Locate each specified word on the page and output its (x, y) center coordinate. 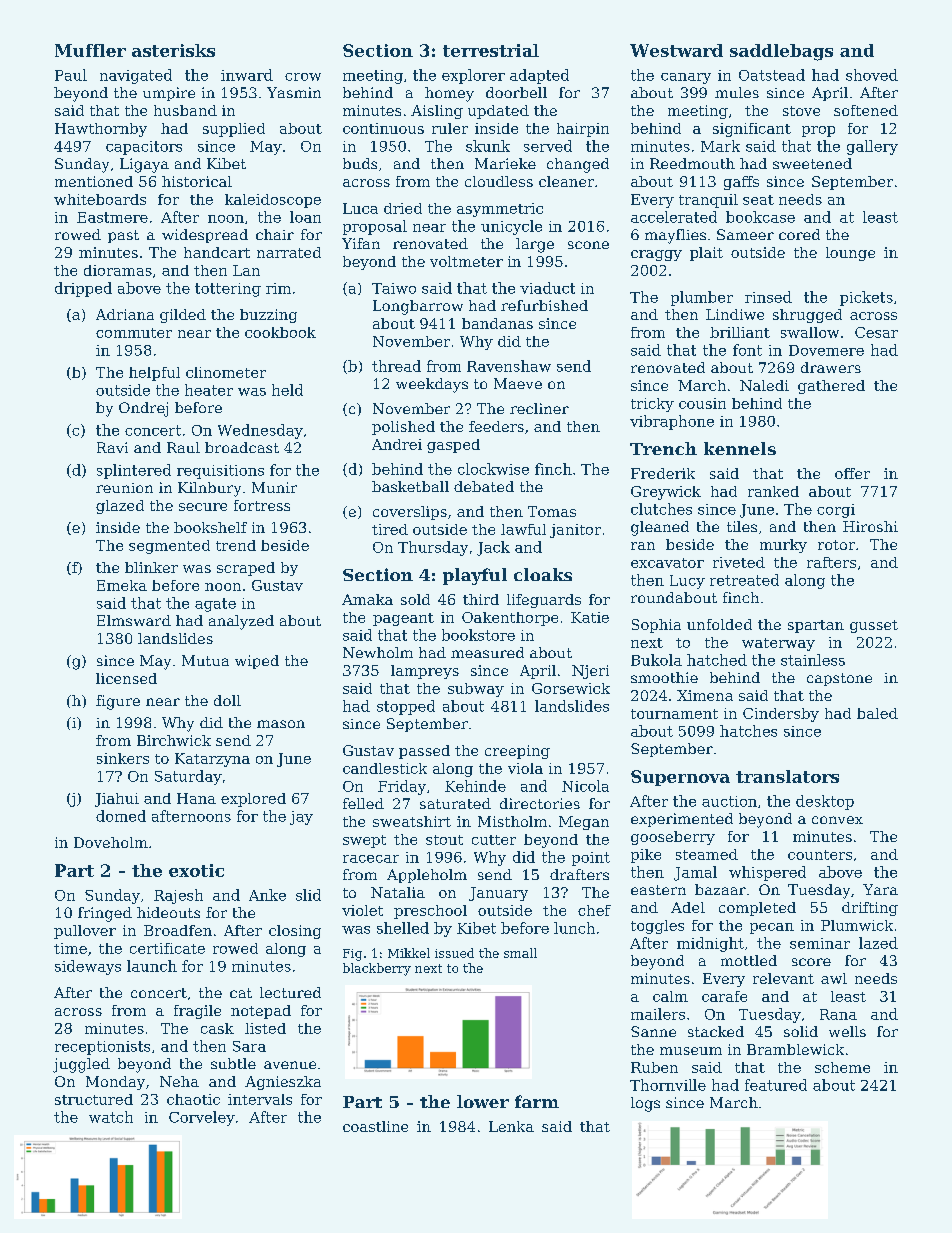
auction (729, 801)
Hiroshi (870, 526)
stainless (813, 660)
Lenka (511, 1126)
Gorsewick (571, 688)
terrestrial (491, 50)
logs (645, 1104)
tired (390, 529)
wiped (257, 662)
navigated (136, 76)
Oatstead (772, 75)
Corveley (202, 1118)
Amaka (367, 599)
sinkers (123, 758)
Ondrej (143, 409)
